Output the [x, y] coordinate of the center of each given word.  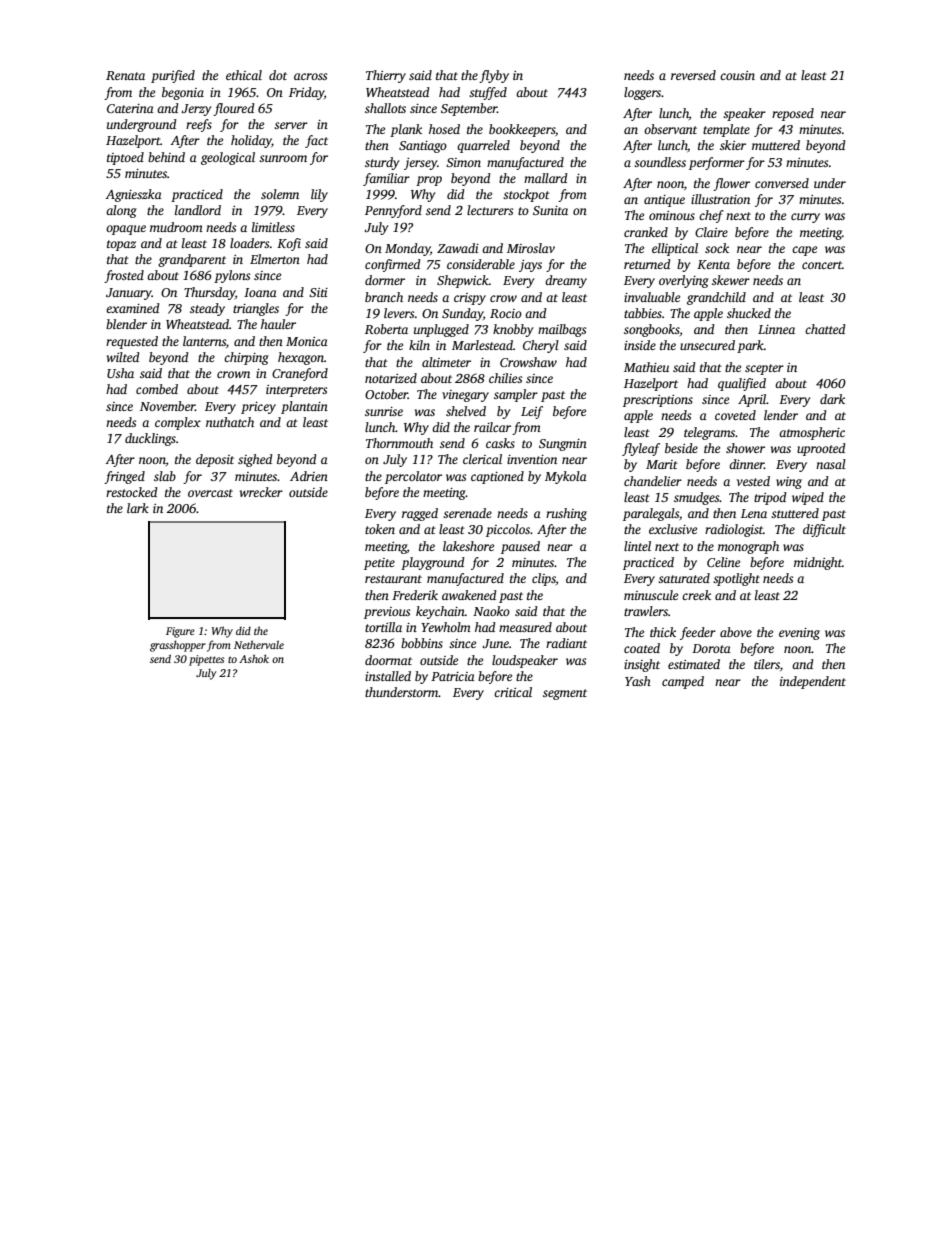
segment [565, 694]
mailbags [562, 330]
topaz [121, 245]
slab [165, 476]
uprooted [821, 449]
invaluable [652, 297]
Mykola [566, 477]
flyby [494, 76]
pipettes [206, 660]
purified [173, 76]
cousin [737, 75]
